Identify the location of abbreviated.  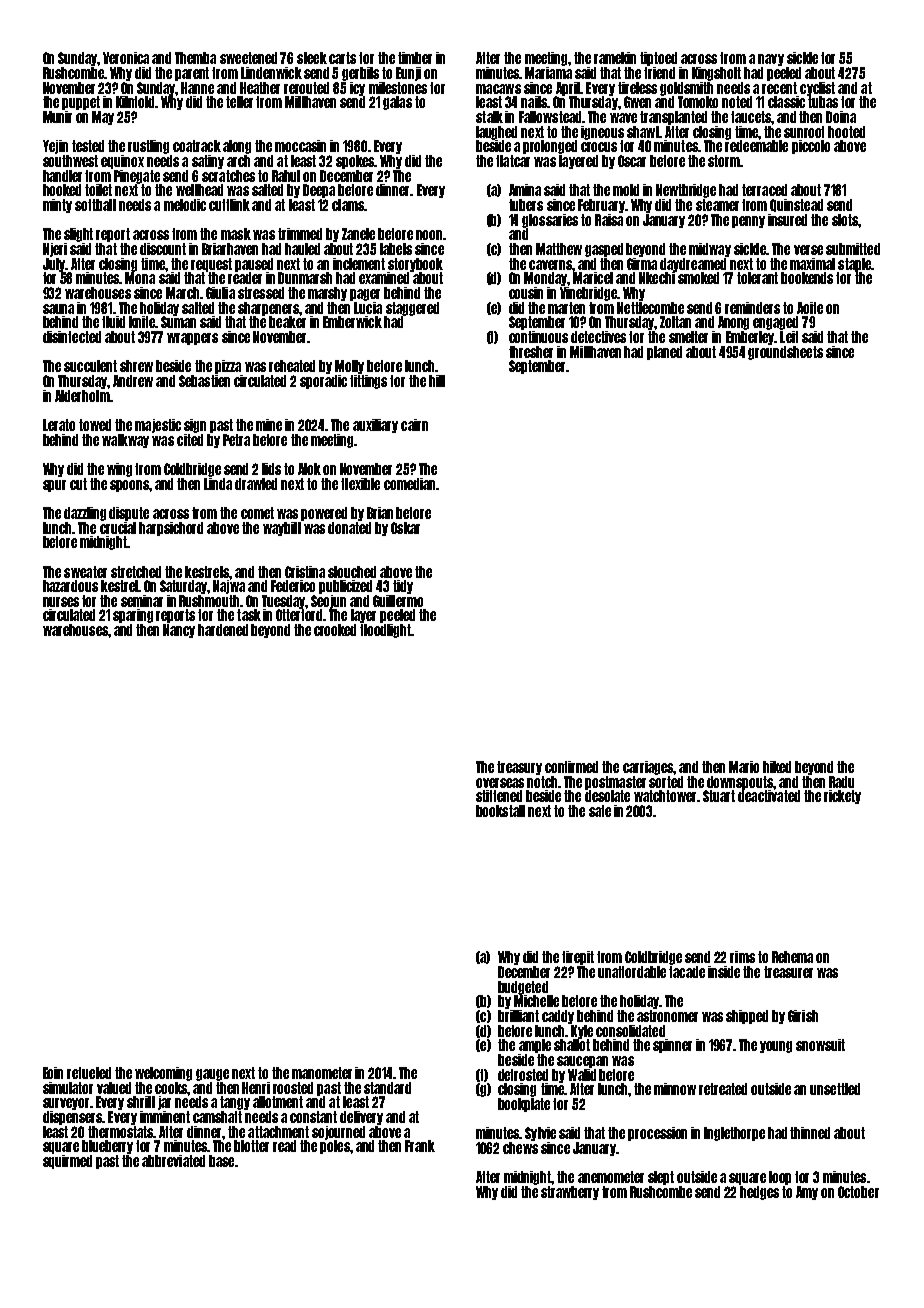
(173, 1161).
